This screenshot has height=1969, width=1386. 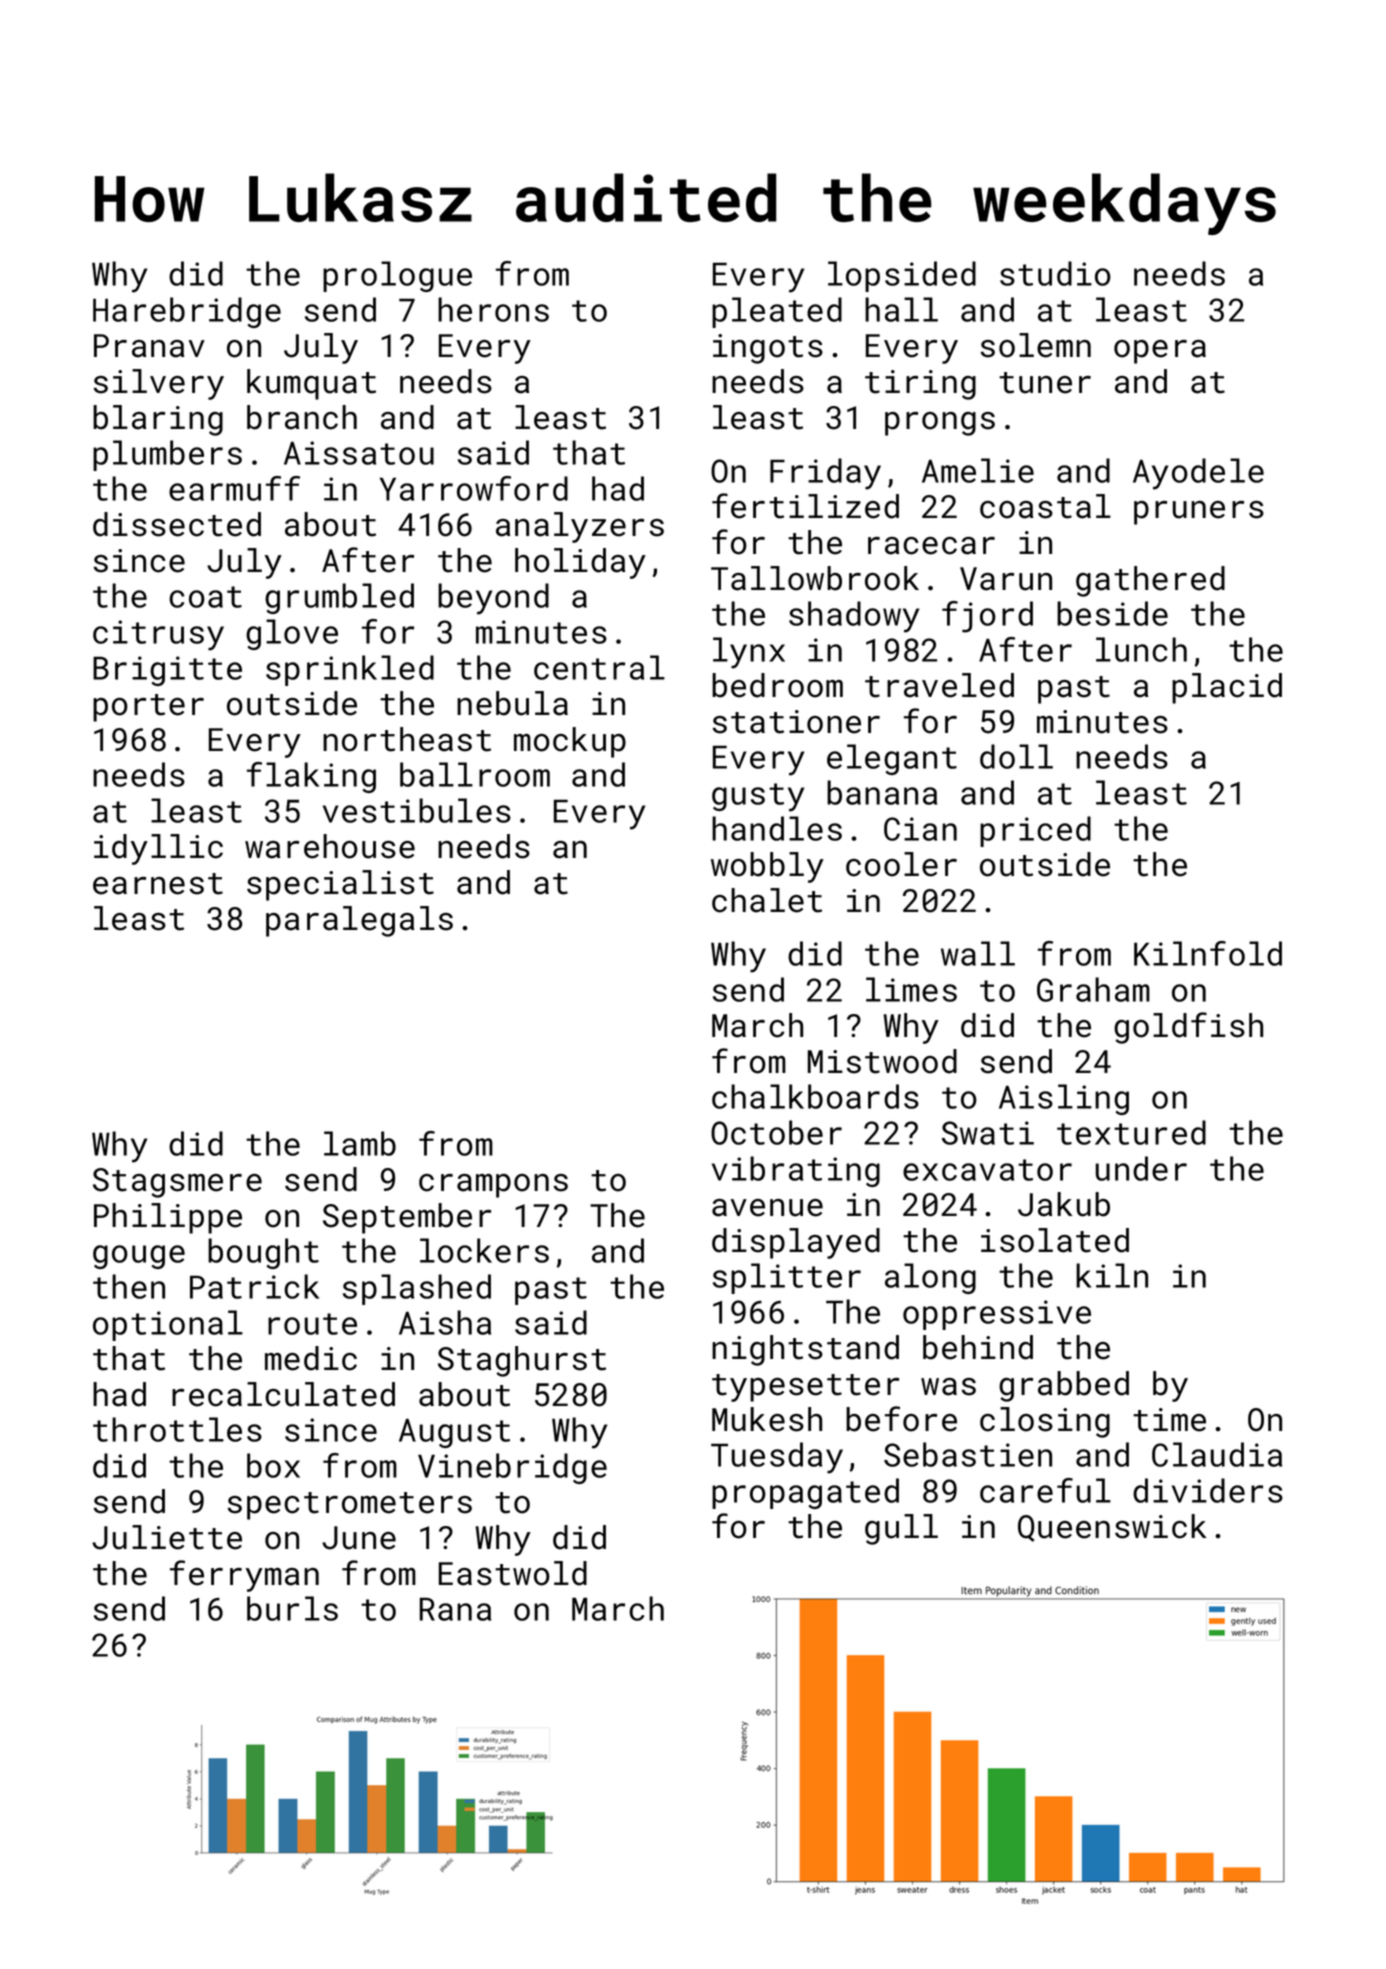 I want to click on studio, so click(x=1055, y=273).
